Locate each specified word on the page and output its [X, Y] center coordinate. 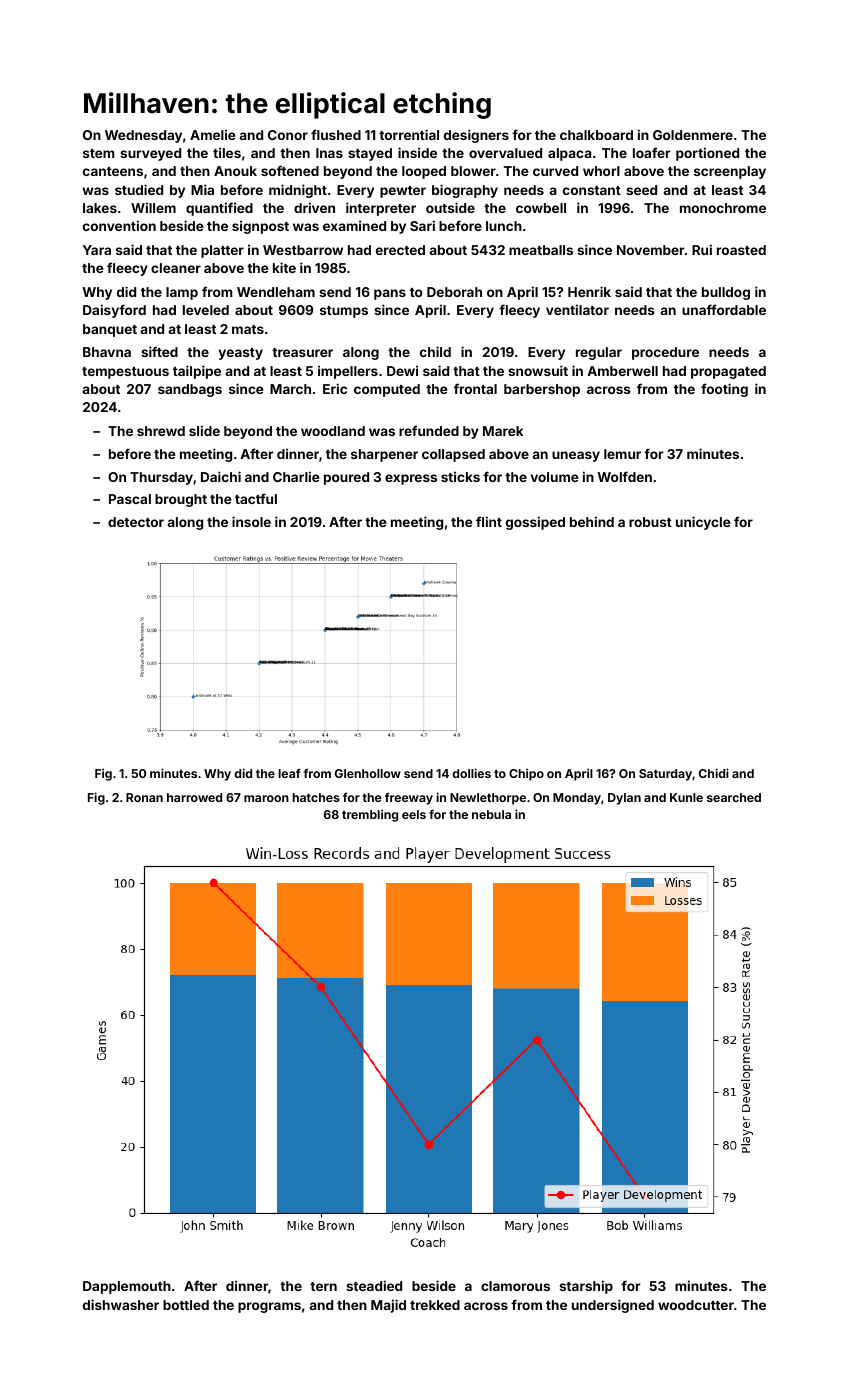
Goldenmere [693, 135]
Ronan [144, 797]
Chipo [526, 774]
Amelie [212, 134]
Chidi [714, 773]
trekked [435, 1305]
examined [354, 225]
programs [269, 1307]
